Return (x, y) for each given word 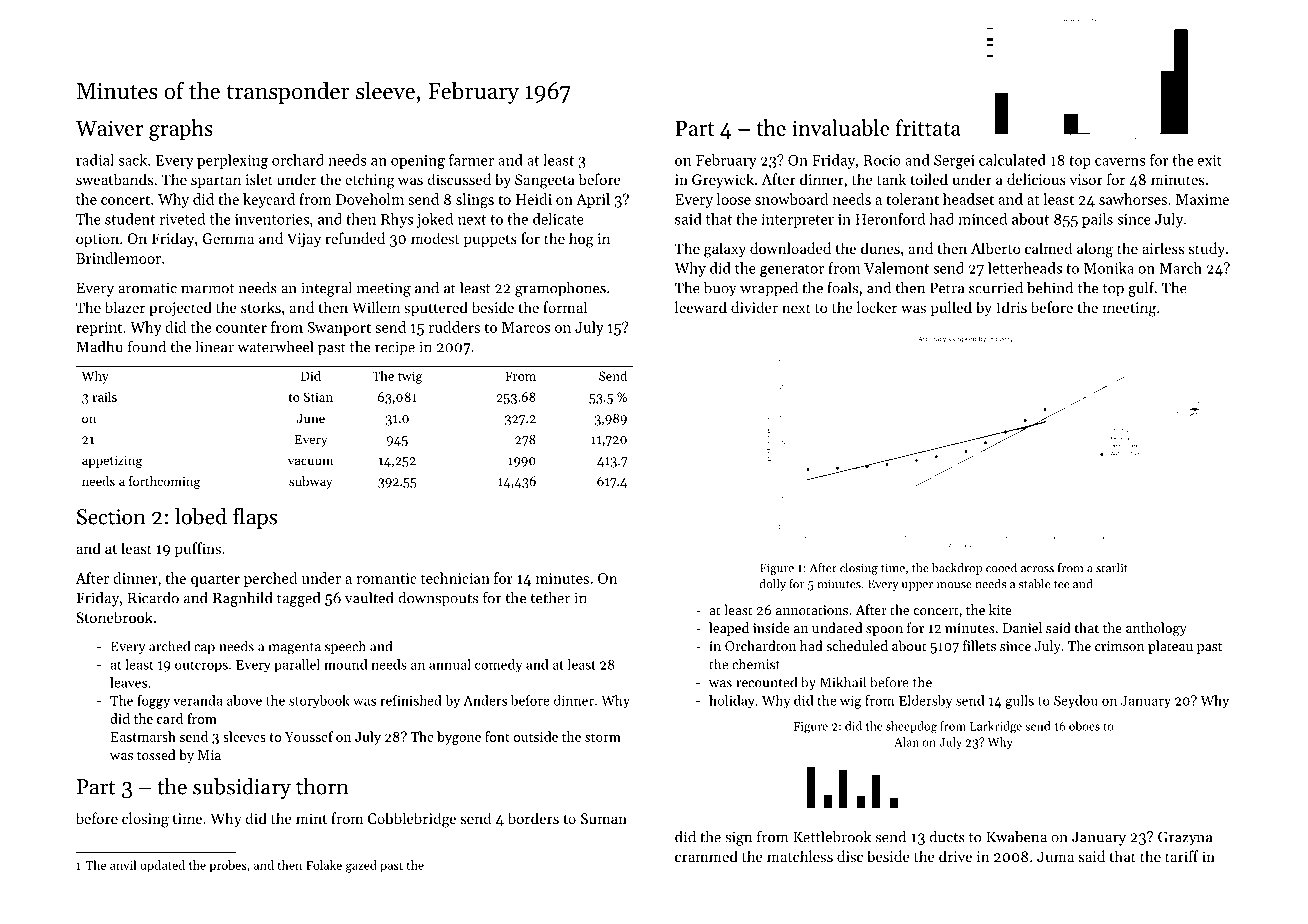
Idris (1011, 307)
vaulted (369, 597)
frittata (928, 127)
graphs (181, 130)
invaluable (841, 127)
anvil (123, 865)
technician (455, 578)
